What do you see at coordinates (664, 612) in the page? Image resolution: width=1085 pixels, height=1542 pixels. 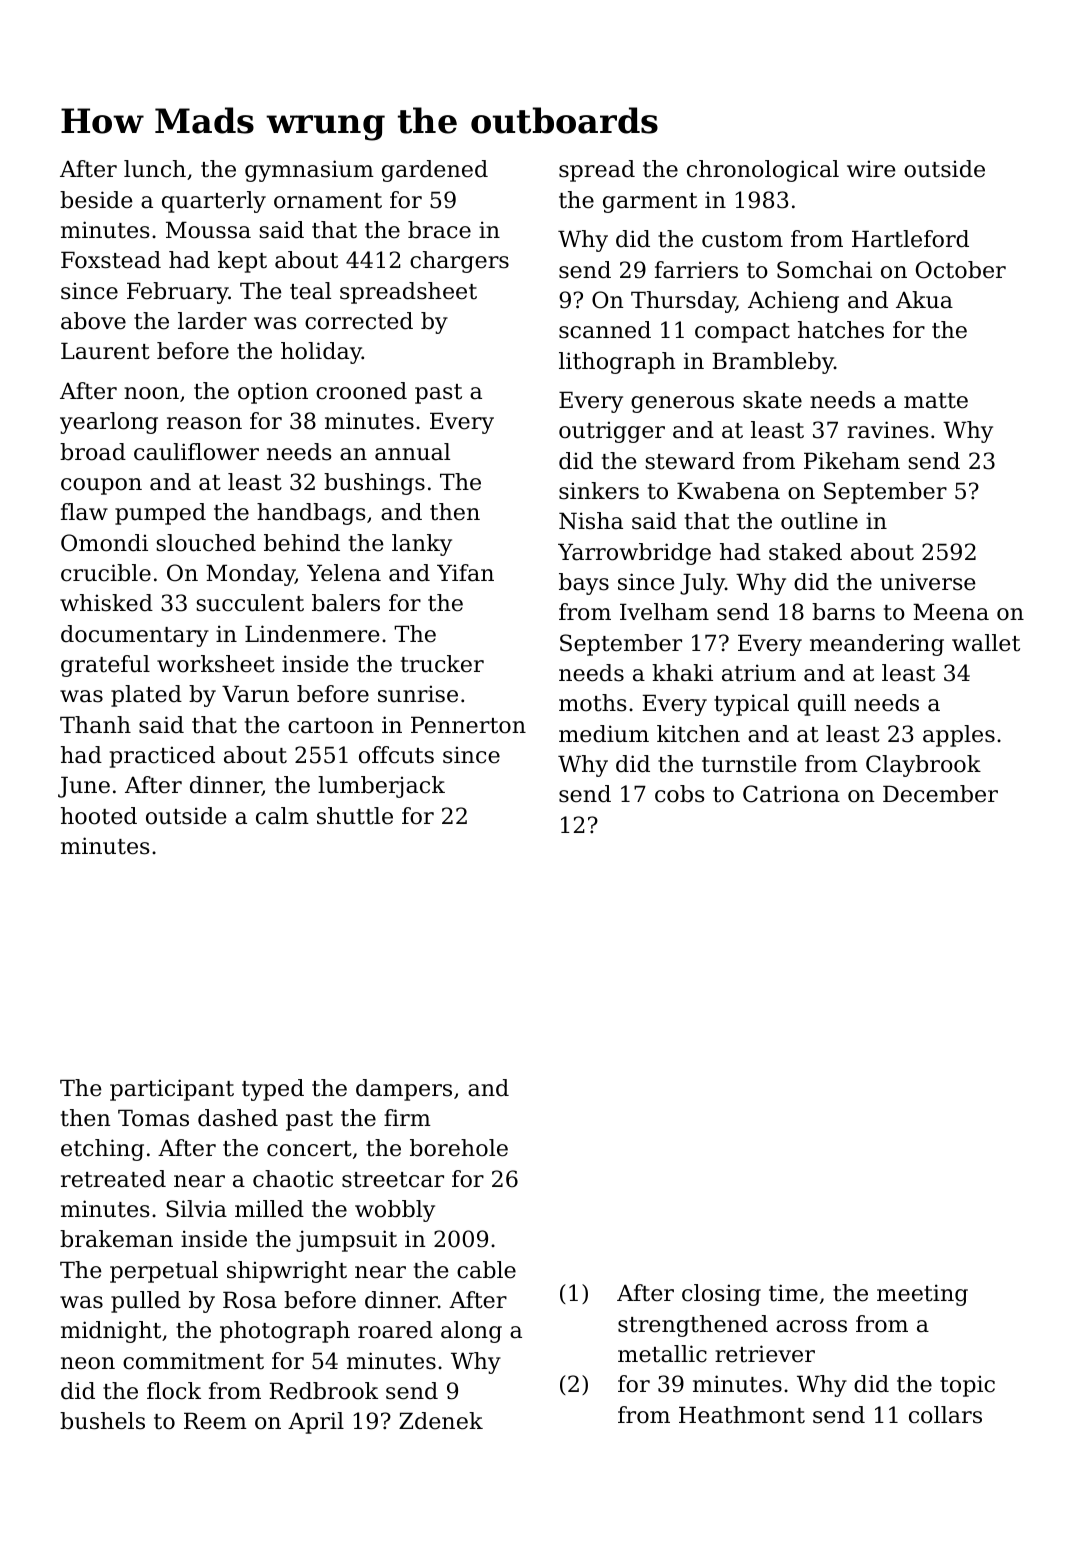 I see `Ivelham` at bounding box center [664, 612].
